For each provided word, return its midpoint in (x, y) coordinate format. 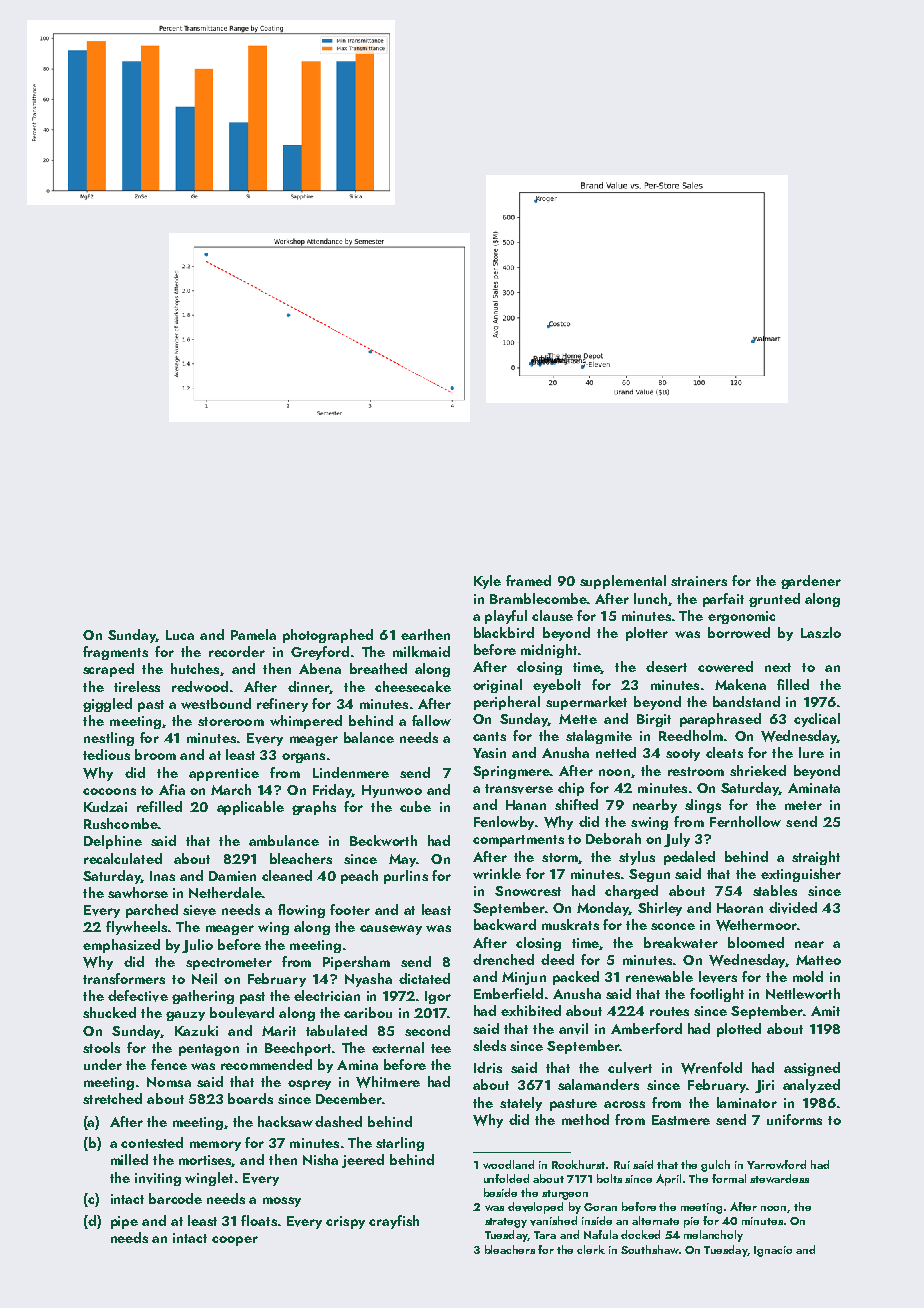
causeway (391, 930)
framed (528, 580)
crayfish (394, 1222)
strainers (699, 581)
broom (155, 754)
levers (718, 977)
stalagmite (599, 737)
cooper (235, 1241)
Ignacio (773, 1251)
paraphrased (720, 720)
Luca (180, 635)
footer (350, 909)
